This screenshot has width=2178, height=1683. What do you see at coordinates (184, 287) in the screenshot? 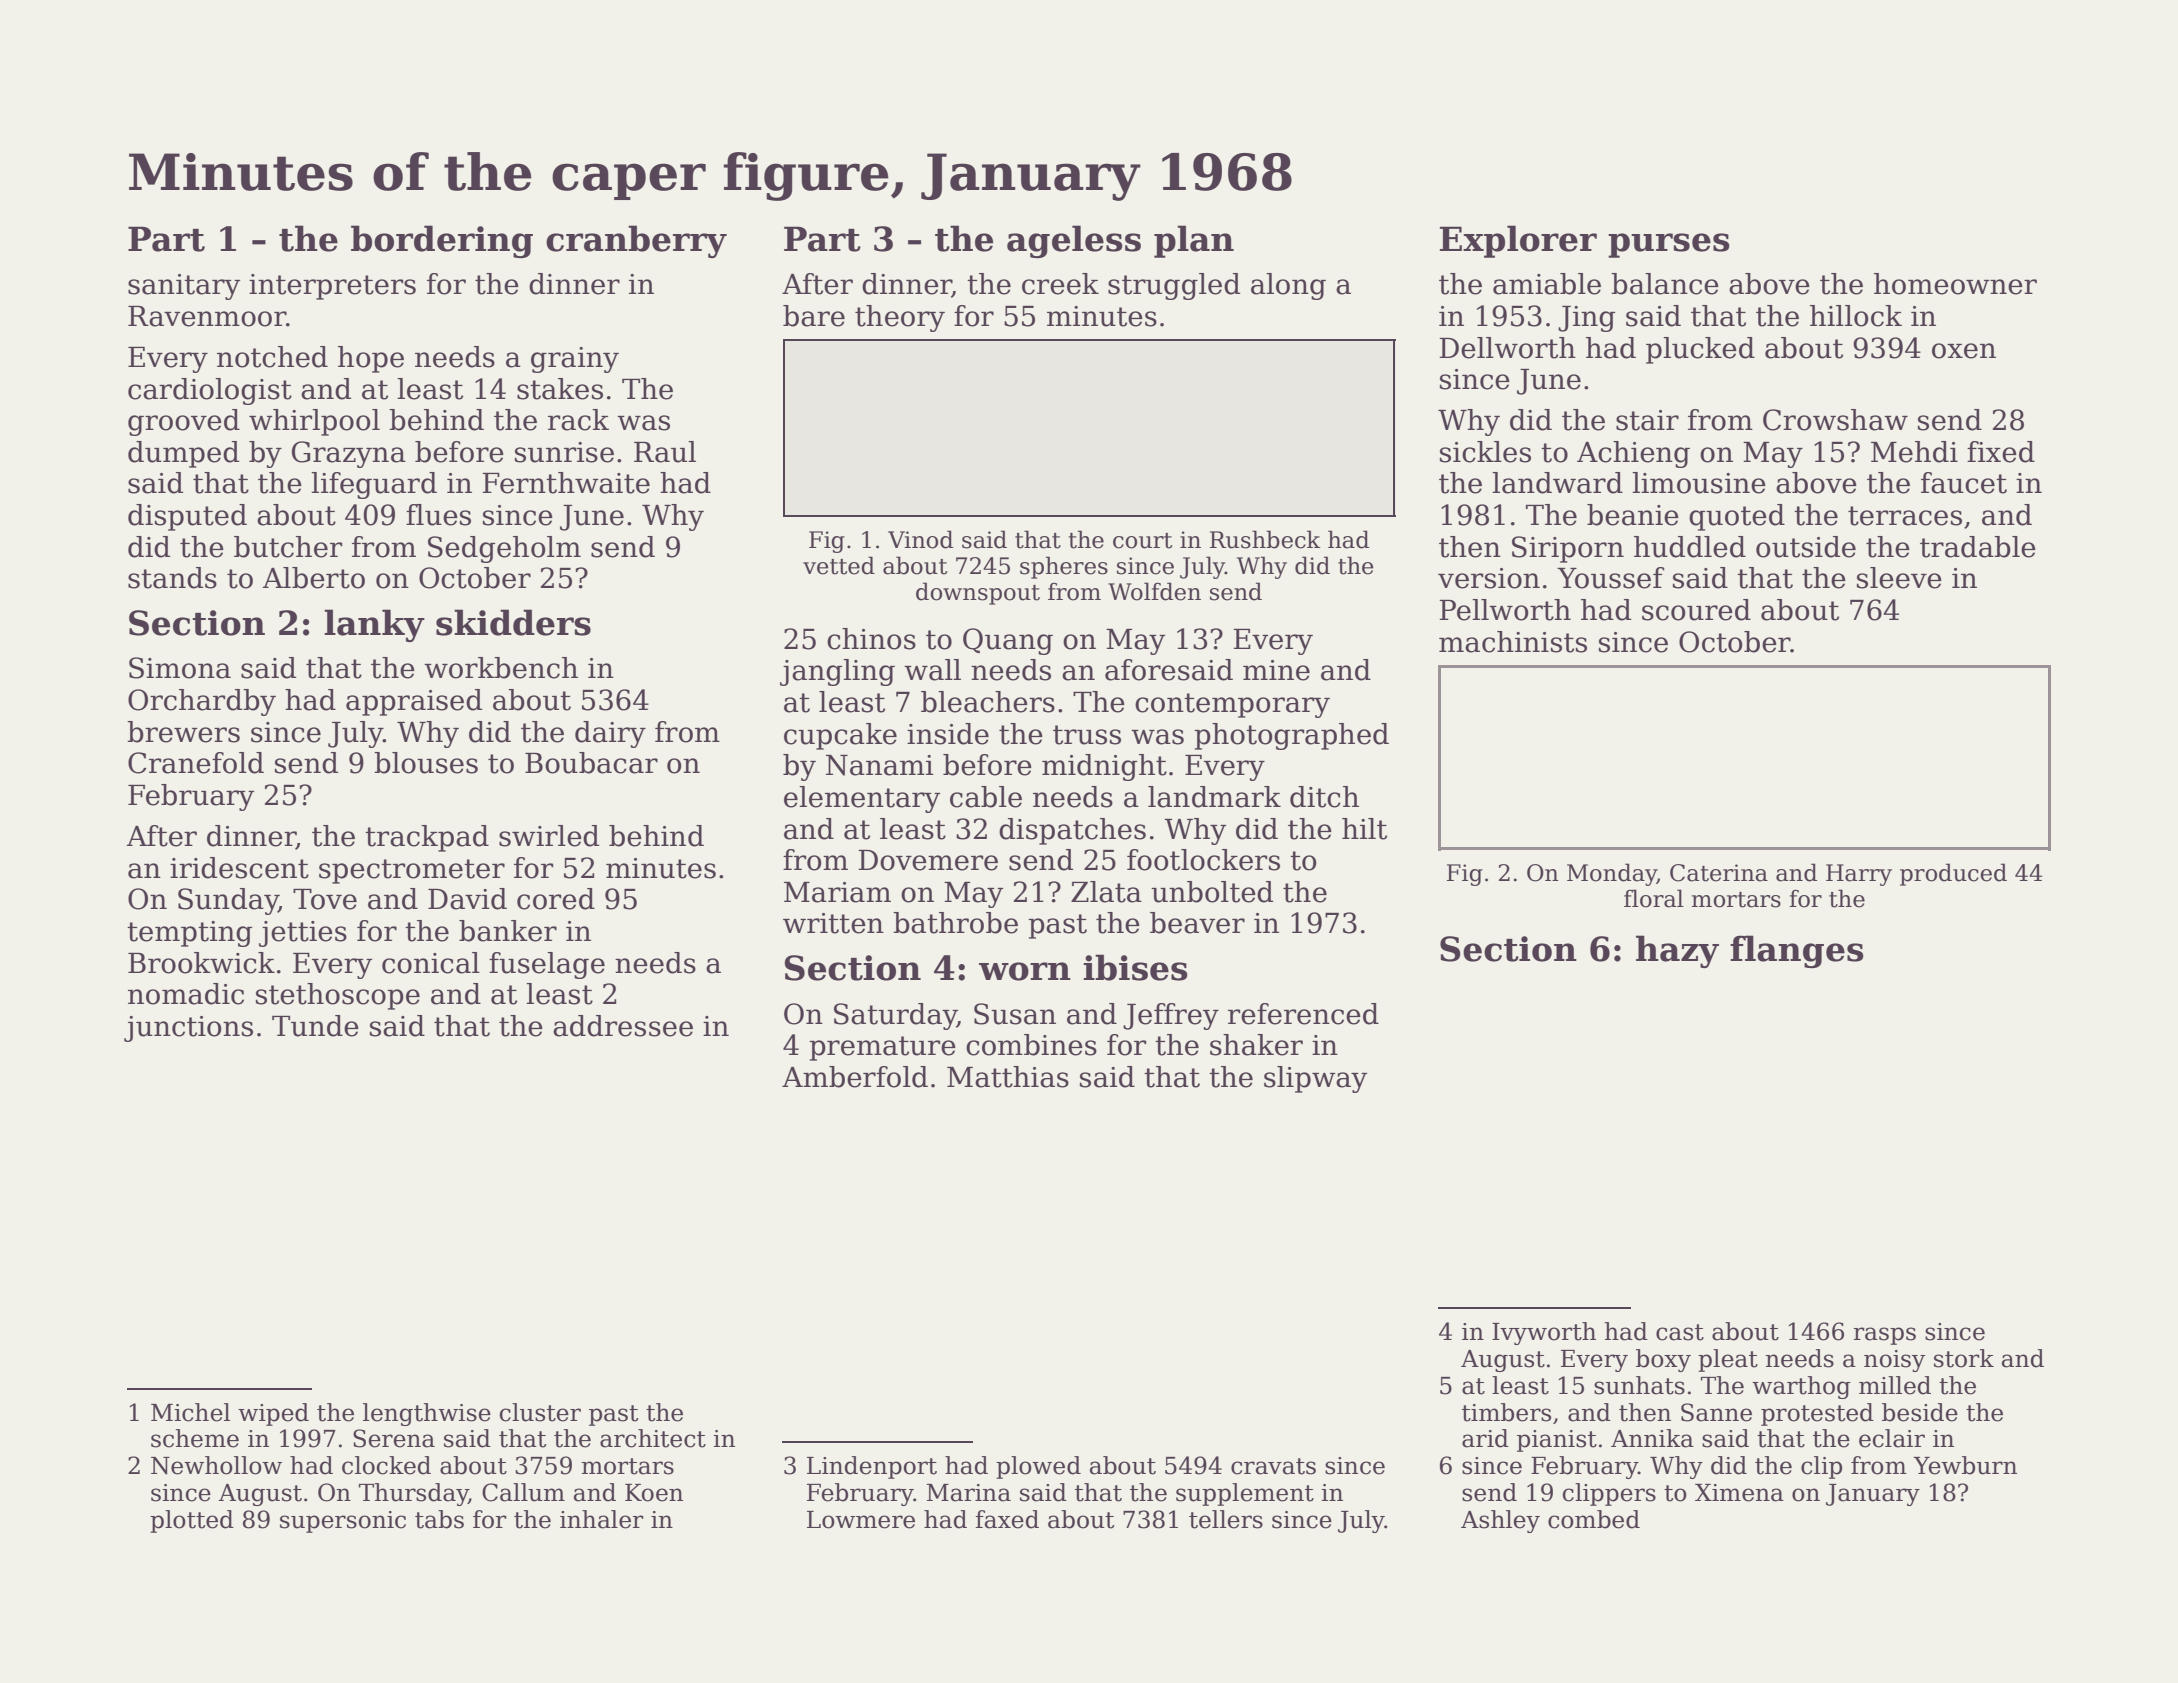
I see `sanitary` at bounding box center [184, 287].
